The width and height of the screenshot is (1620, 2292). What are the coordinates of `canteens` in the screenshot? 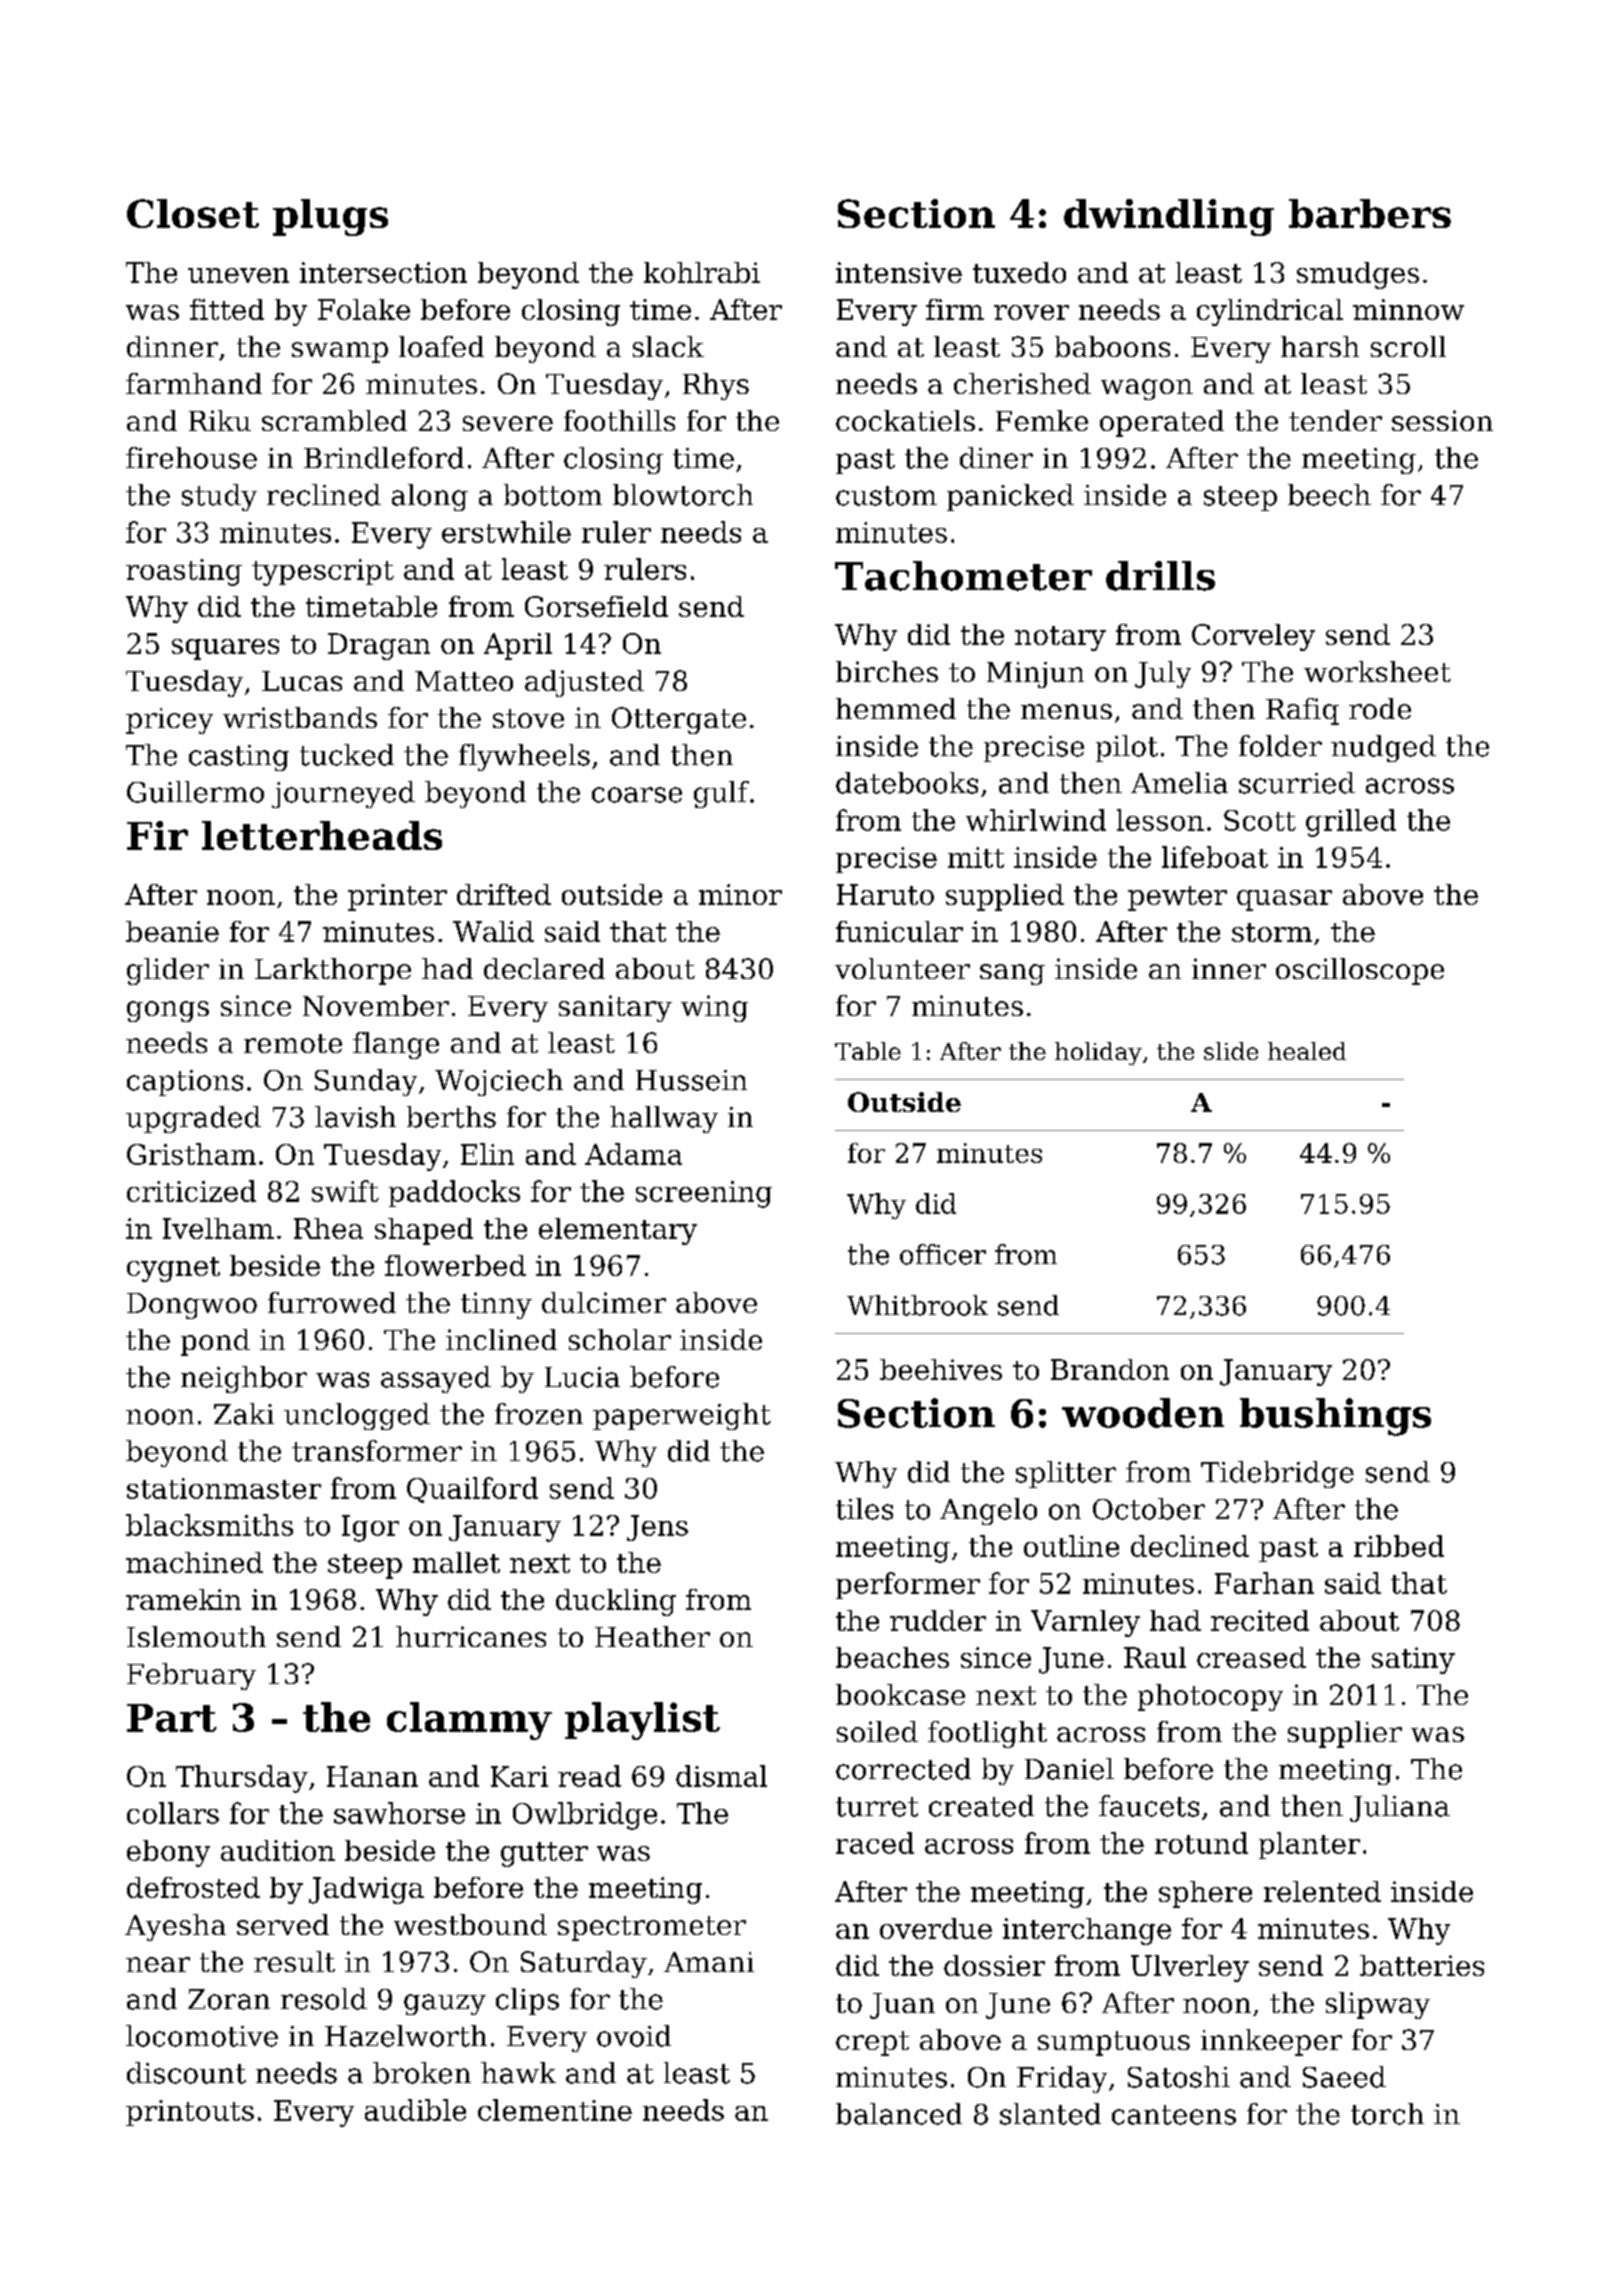 It's located at (1174, 2115).
